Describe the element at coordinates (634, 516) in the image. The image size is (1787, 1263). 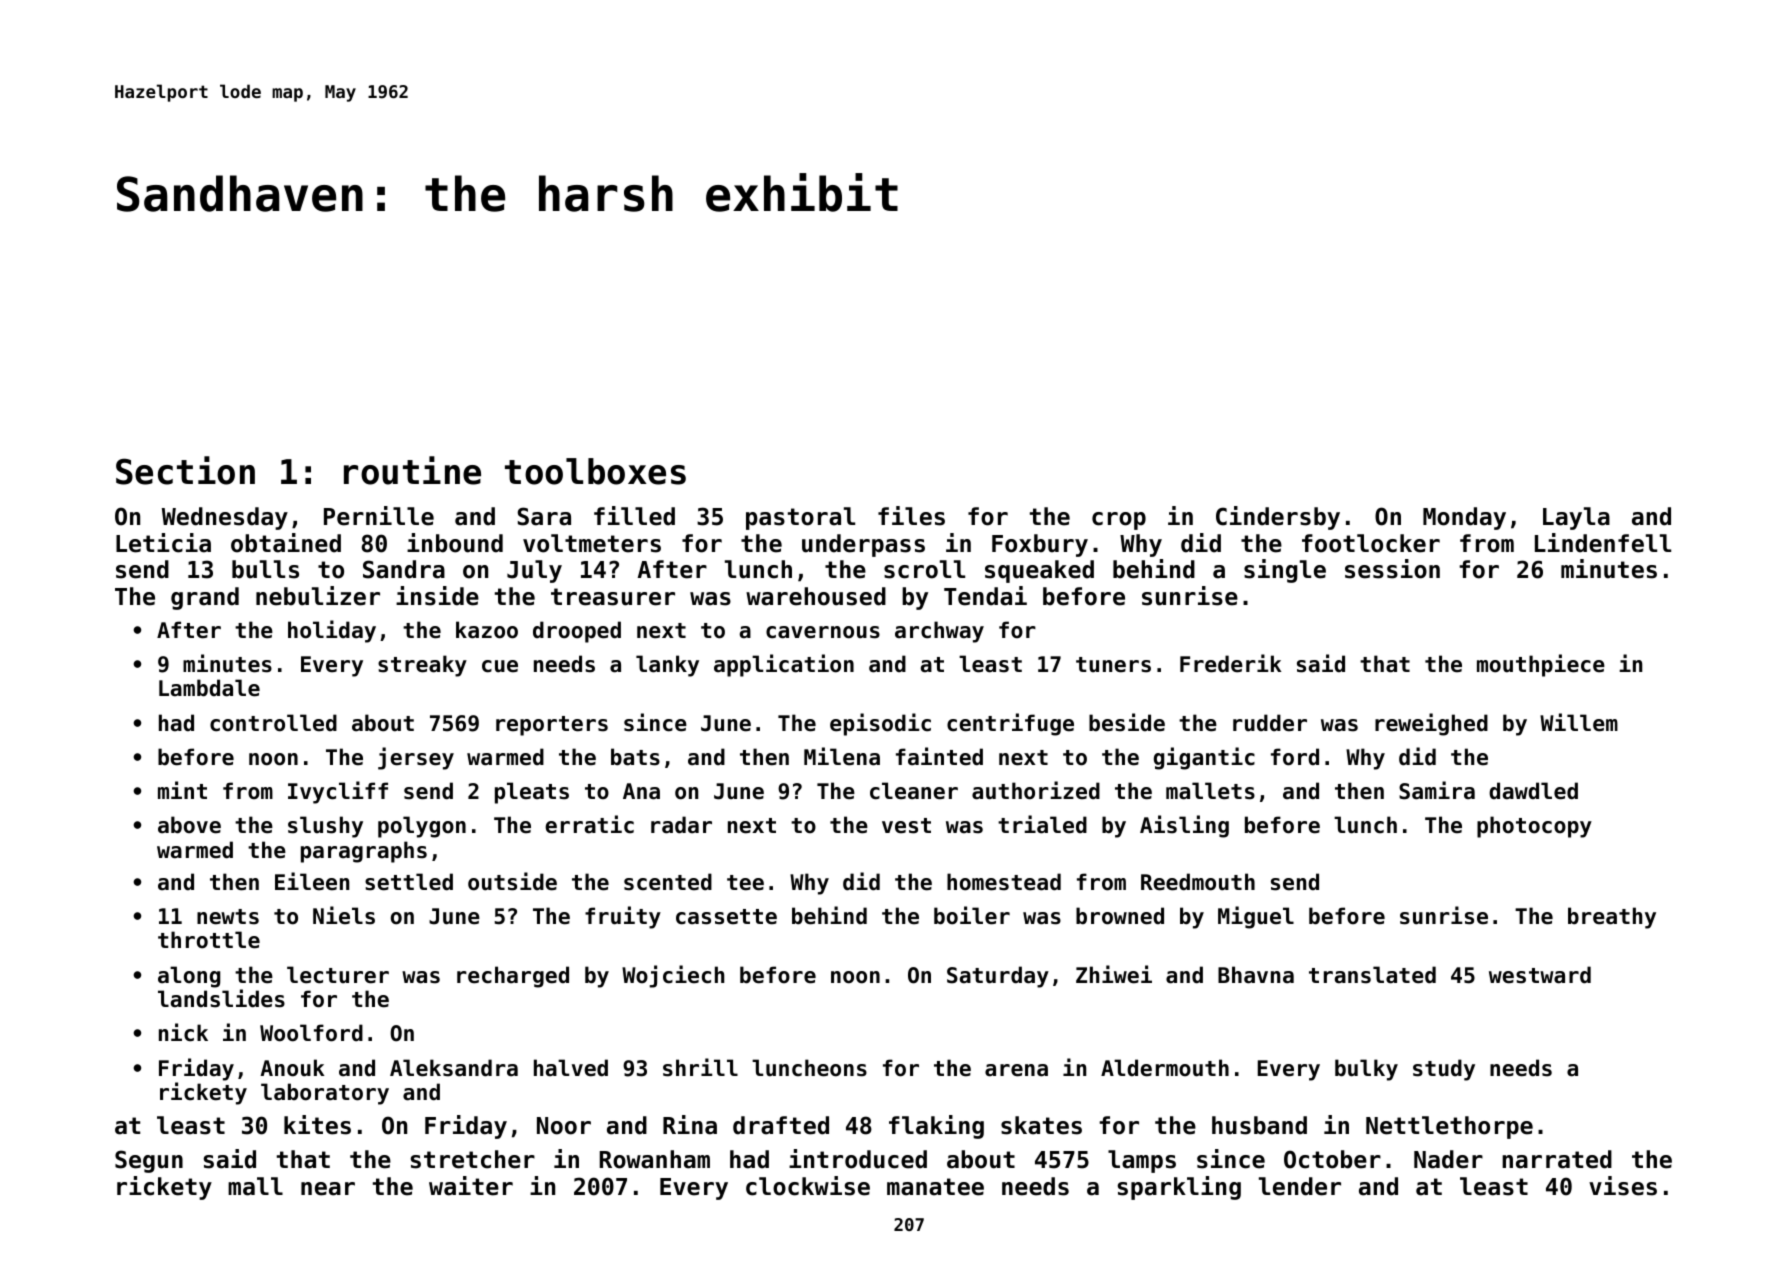
I see `filled` at that location.
